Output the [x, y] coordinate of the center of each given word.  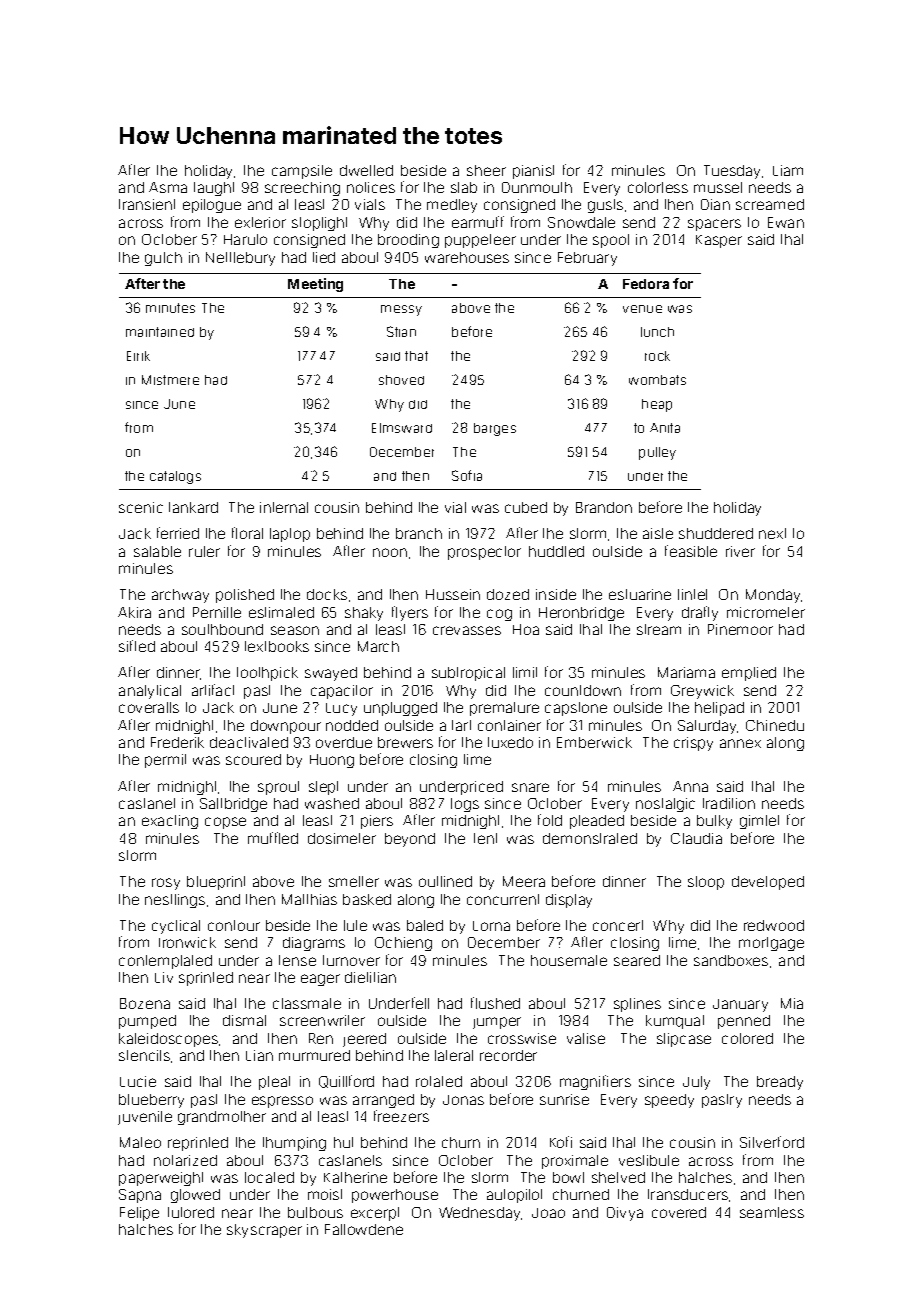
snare [530, 787]
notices [371, 187]
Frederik [177, 742]
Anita [665, 428]
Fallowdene [364, 1229]
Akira [134, 612]
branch [419, 533]
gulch [163, 259]
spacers [714, 225]
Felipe [139, 1214]
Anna [690, 786]
